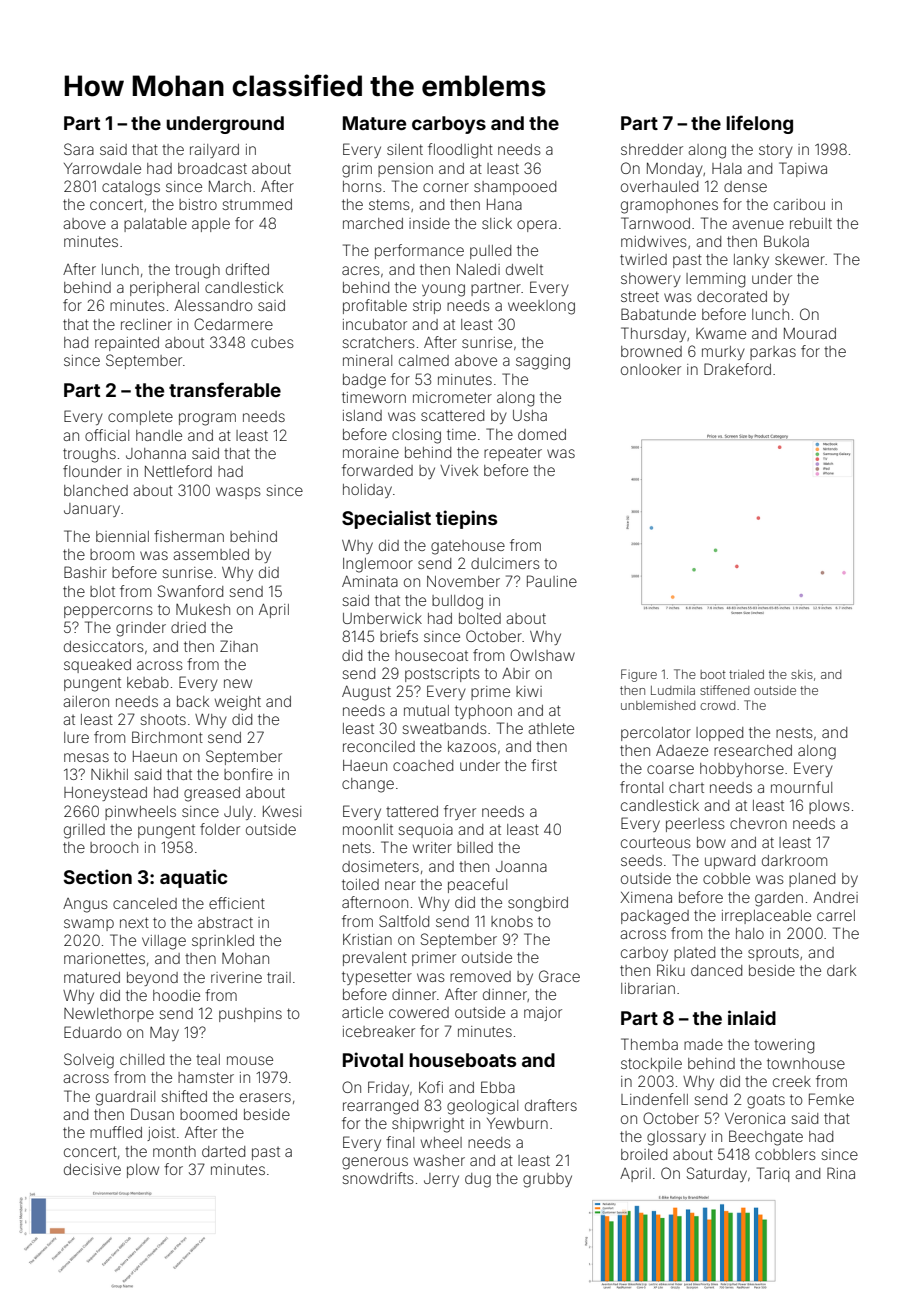 This page has width=924, height=1308. Describe the element at coordinates (207, 419) in the page. I see `program` at that location.
